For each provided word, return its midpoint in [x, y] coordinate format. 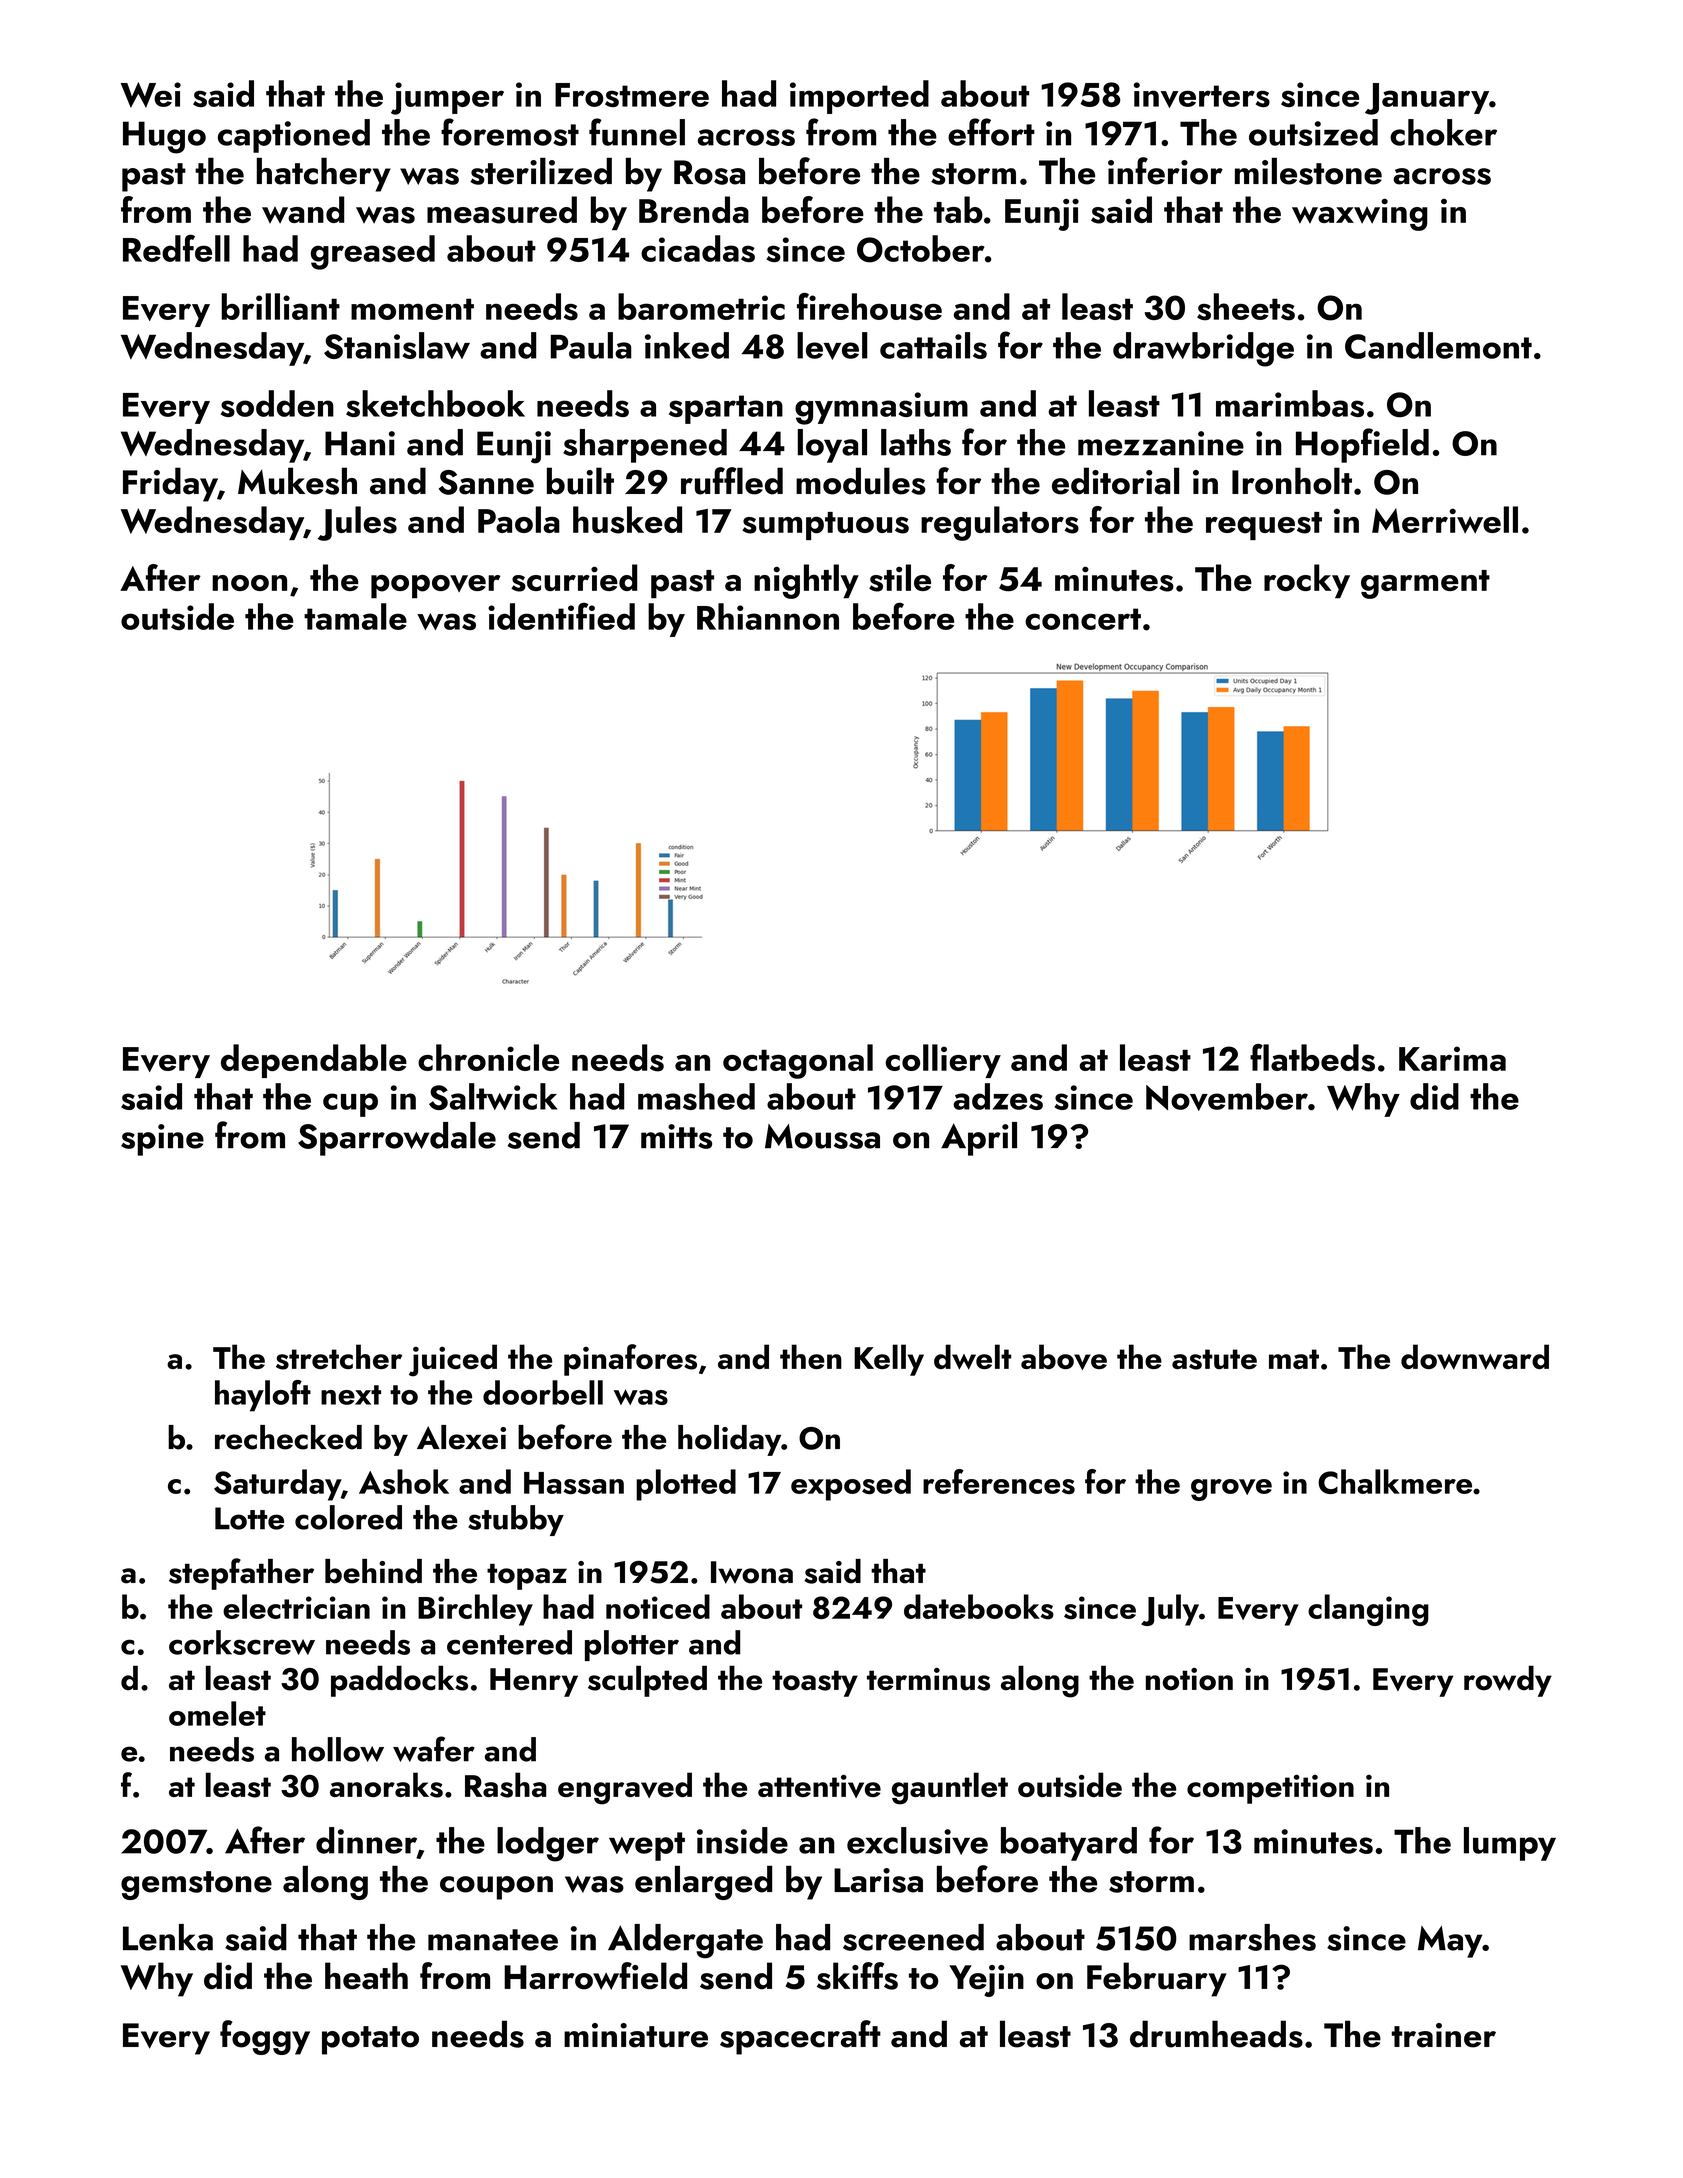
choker [1443, 132]
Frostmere [632, 95]
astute [1214, 1359]
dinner [366, 1840]
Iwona [752, 1572]
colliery [943, 1061]
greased [373, 252]
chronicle [488, 1057]
